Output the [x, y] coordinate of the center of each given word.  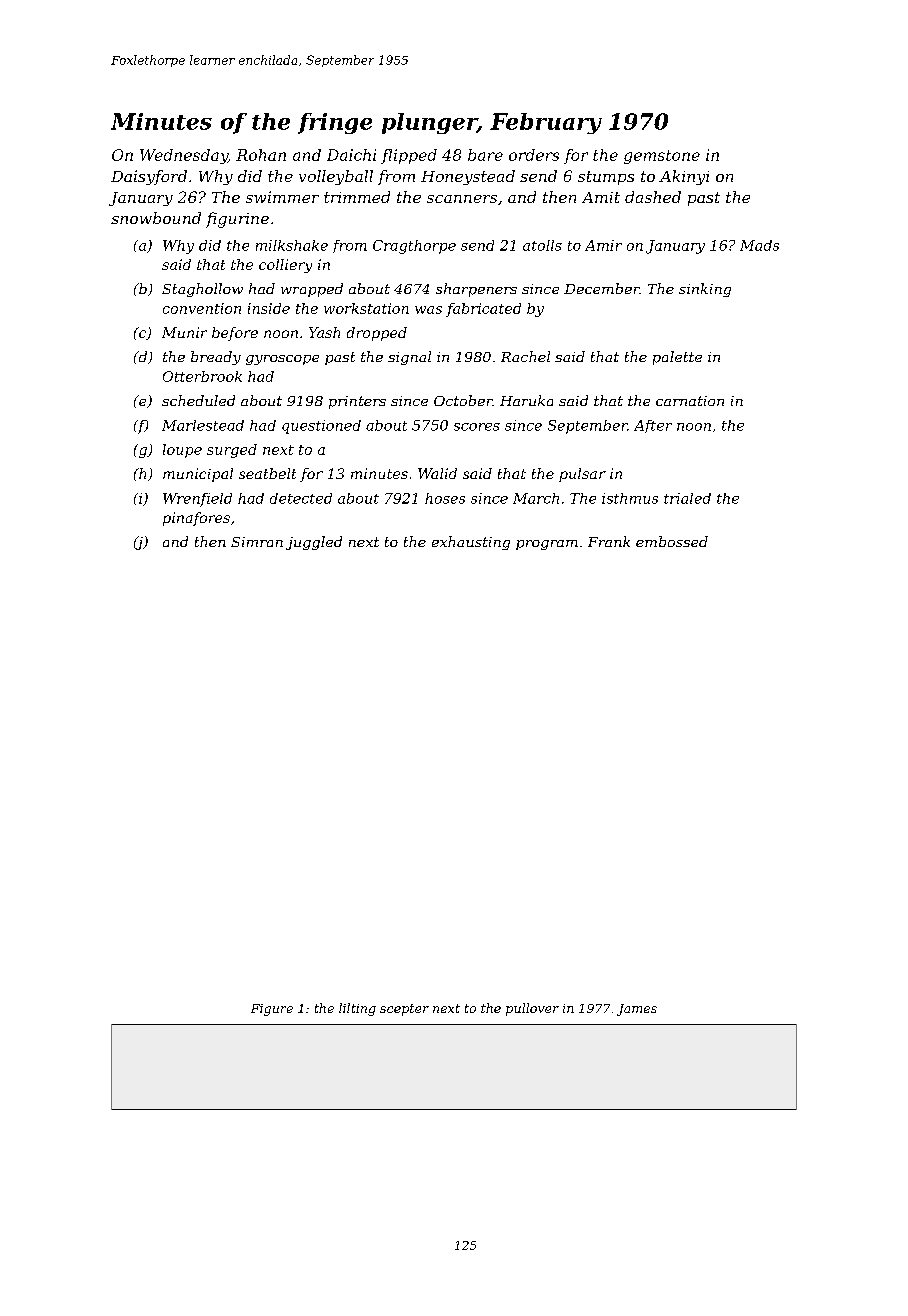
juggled [314, 543]
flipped [409, 156]
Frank [609, 541]
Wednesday [184, 156]
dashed [653, 197]
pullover [532, 1009]
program [547, 545]
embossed [672, 541]
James [637, 1010]
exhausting [471, 543]
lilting [357, 1009]
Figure [272, 1010]
